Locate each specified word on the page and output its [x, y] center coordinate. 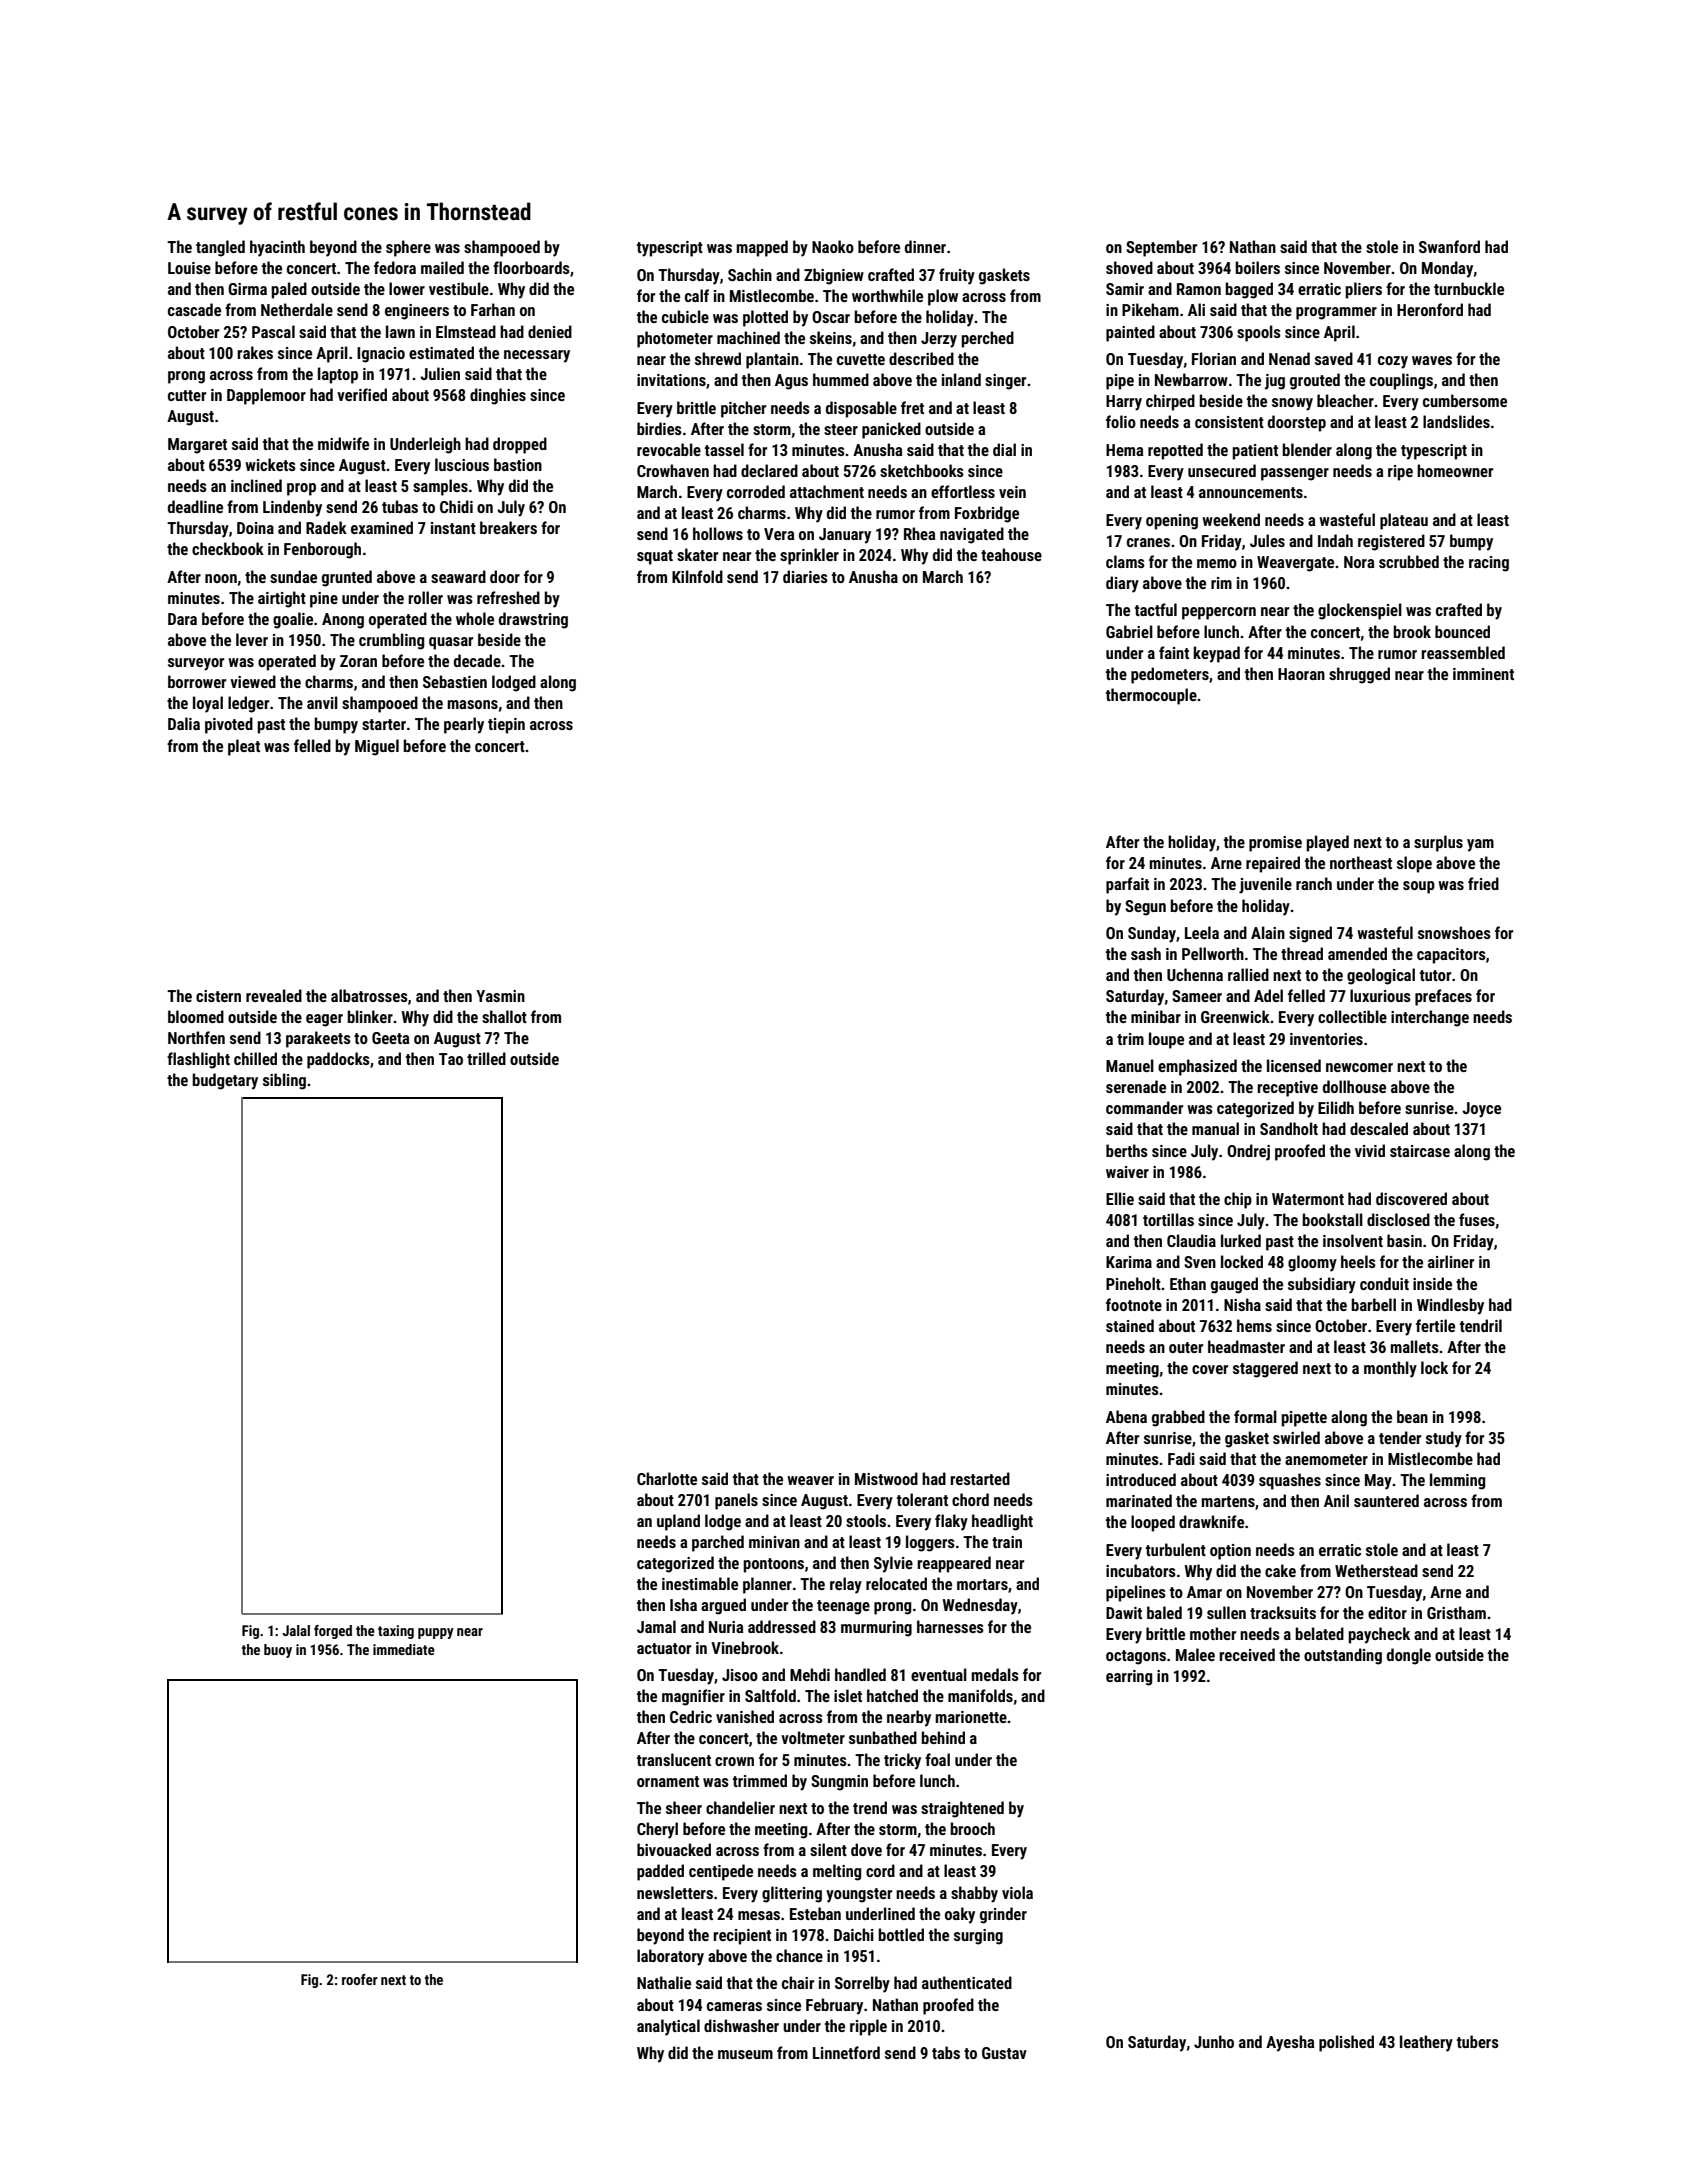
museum [745, 2054]
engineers [417, 312]
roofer [360, 1979]
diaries [805, 576]
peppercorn [1219, 613]
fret [912, 407]
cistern [218, 996]
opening [1172, 522]
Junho [1214, 2041]
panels [736, 1501]
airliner [1451, 1261]
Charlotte [667, 1478]
